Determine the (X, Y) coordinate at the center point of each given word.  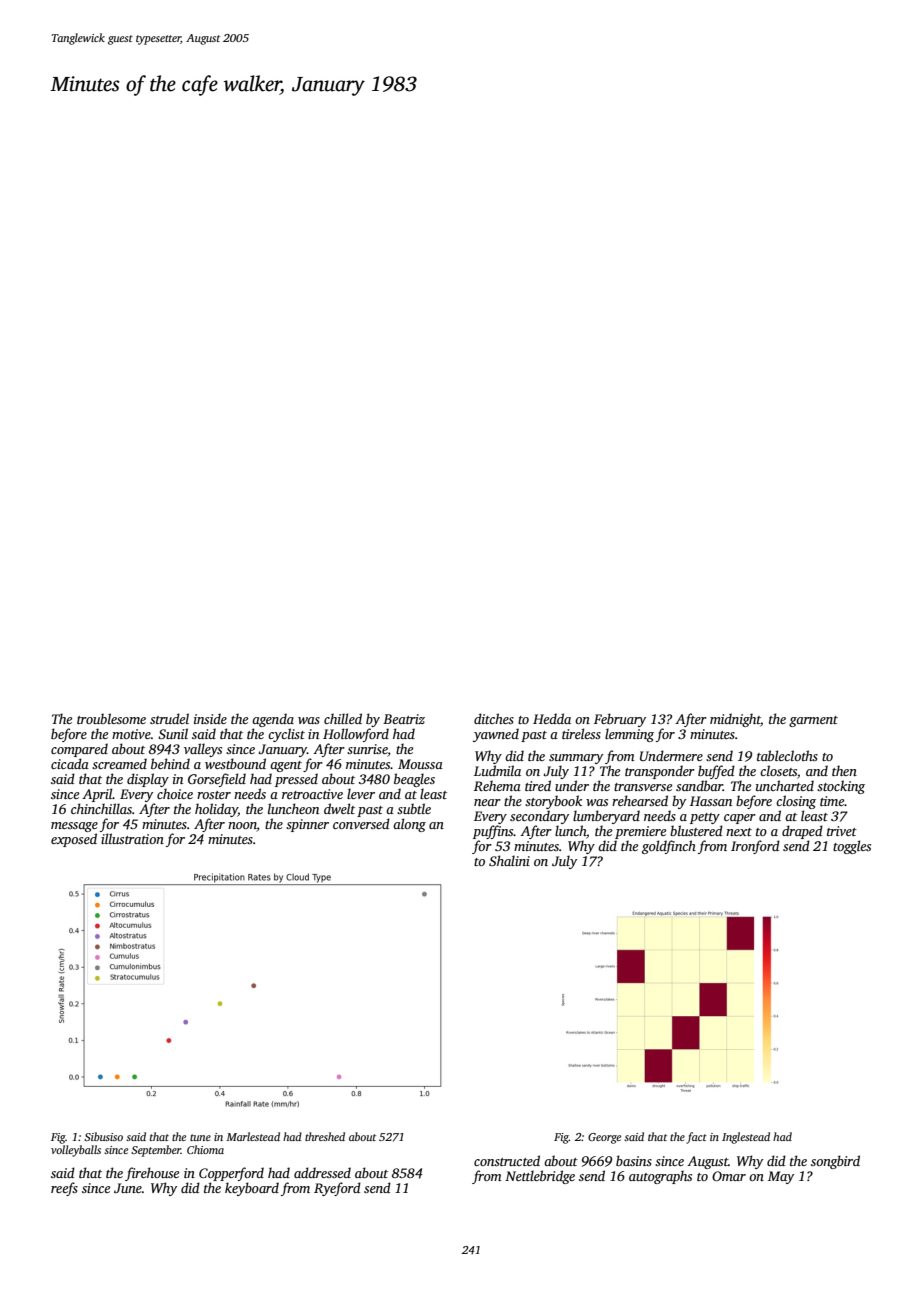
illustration (132, 838)
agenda (273, 720)
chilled (343, 718)
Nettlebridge (540, 1177)
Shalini (509, 860)
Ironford (755, 847)
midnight (735, 720)
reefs (64, 1189)
